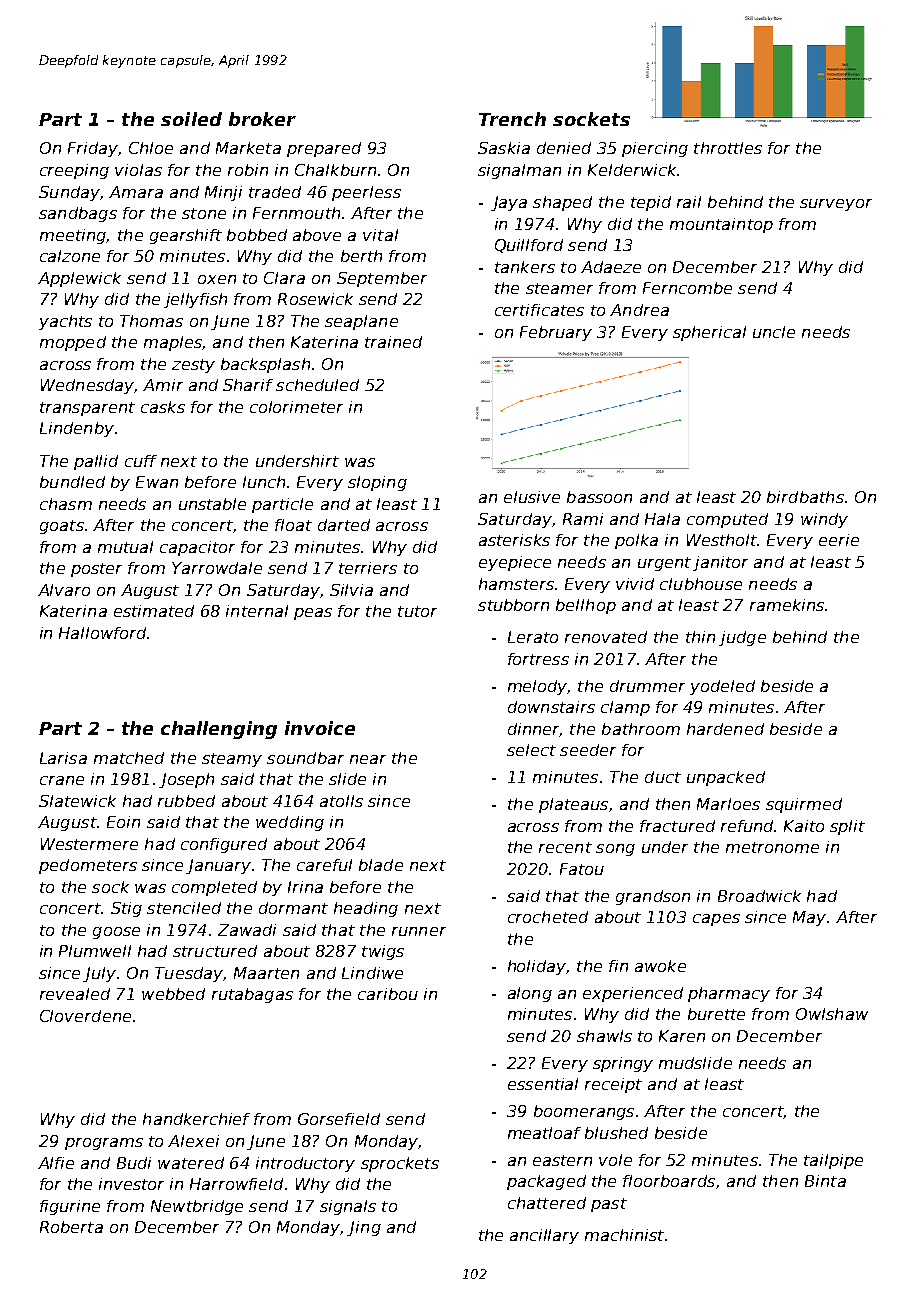 This screenshot has height=1308, width=924. Describe the element at coordinates (727, 520) in the screenshot. I see `computed` at that location.
